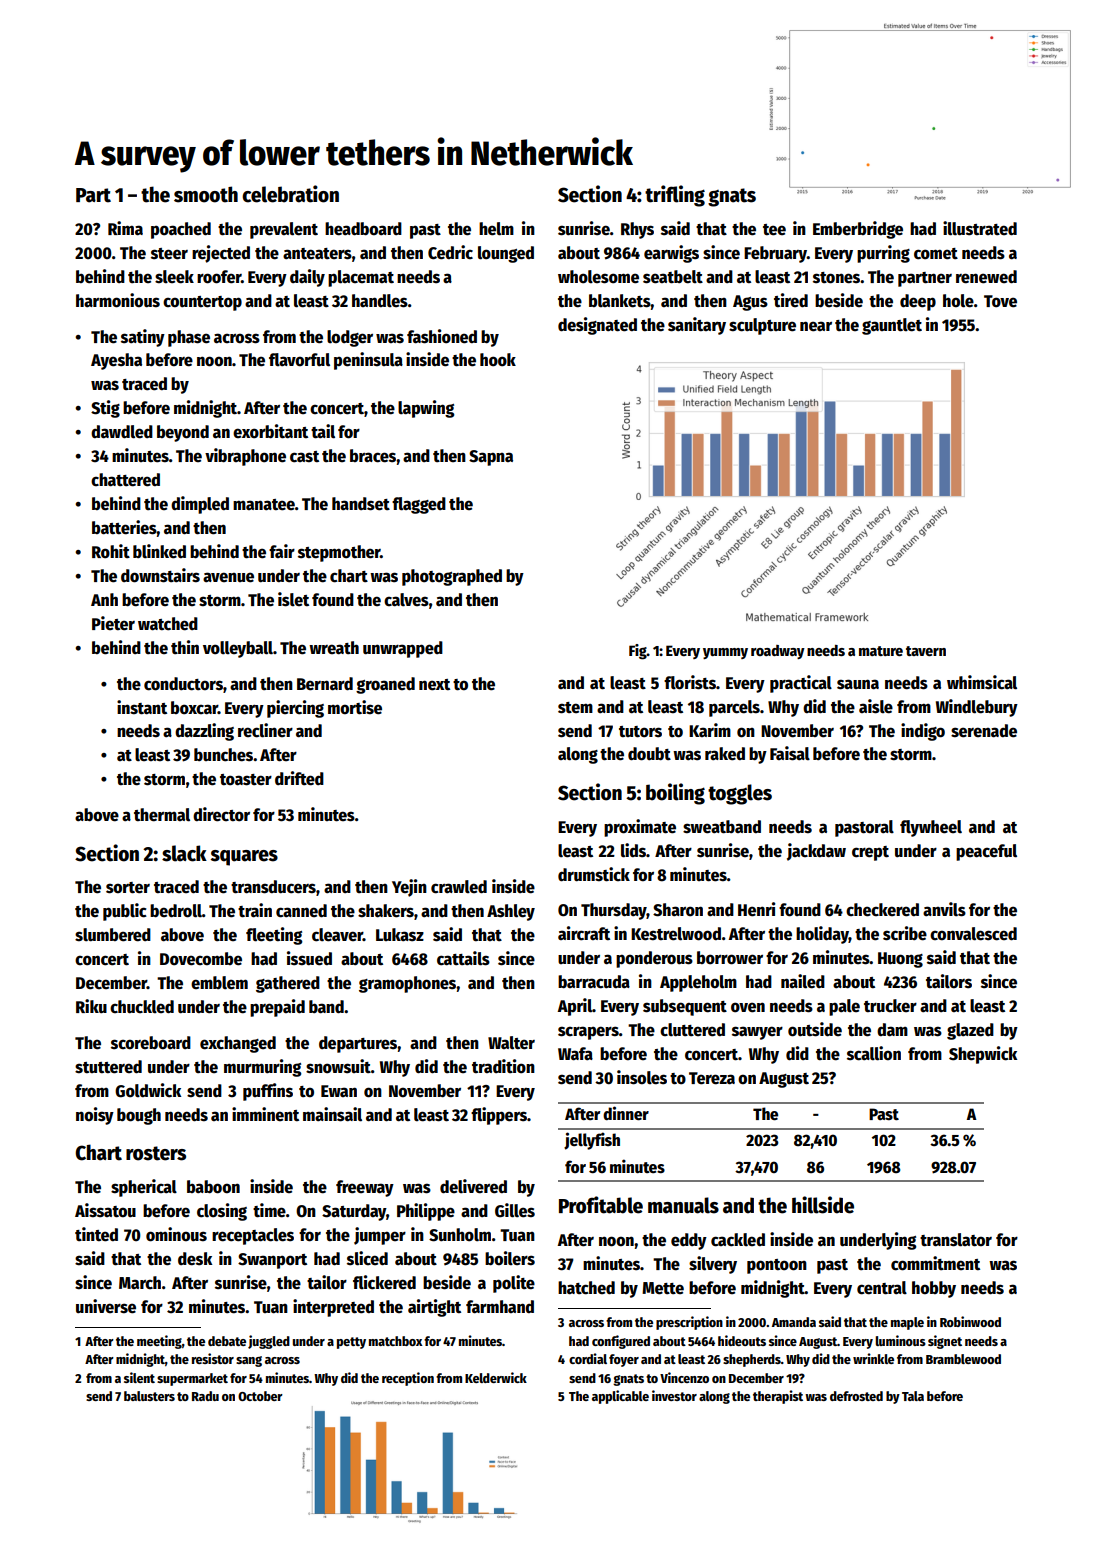 Image resolution: width=1093 pixels, height=1545 pixels. Describe the element at coordinates (575, 708) in the page. I see `stem` at that location.
